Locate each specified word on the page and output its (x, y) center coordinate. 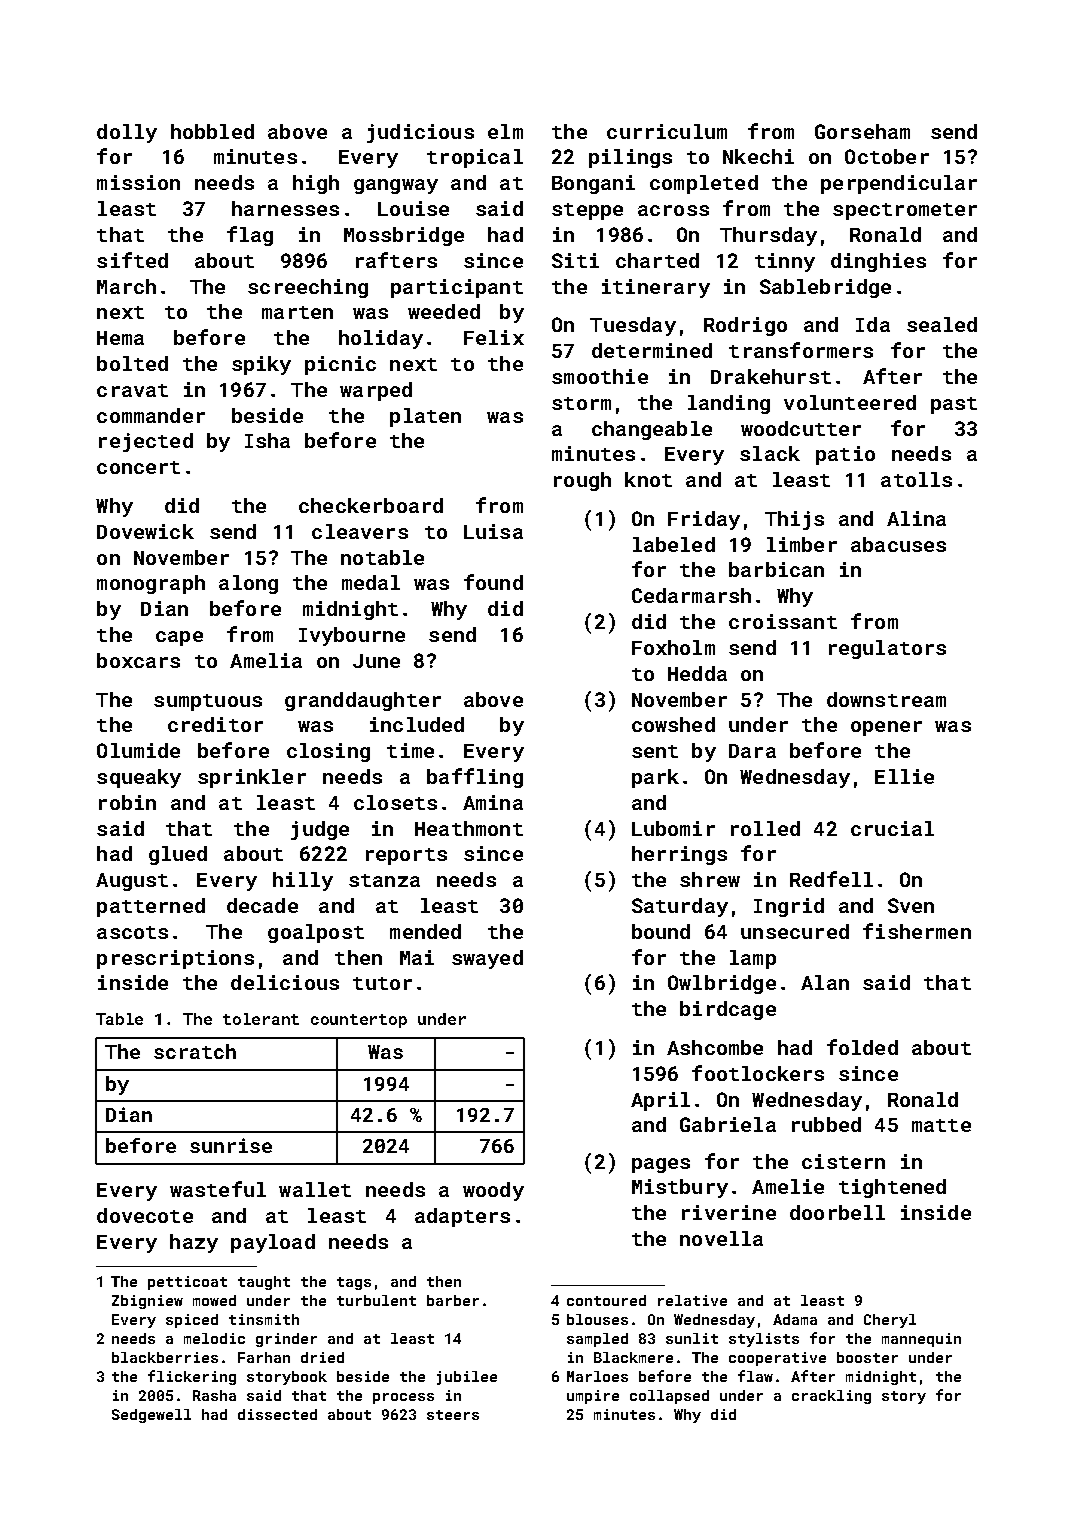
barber (453, 1300)
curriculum (667, 131)
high (316, 184)
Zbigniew (147, 1302)
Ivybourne (352, 636)
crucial (892, 828)
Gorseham (862, 131)
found (493, 582)
